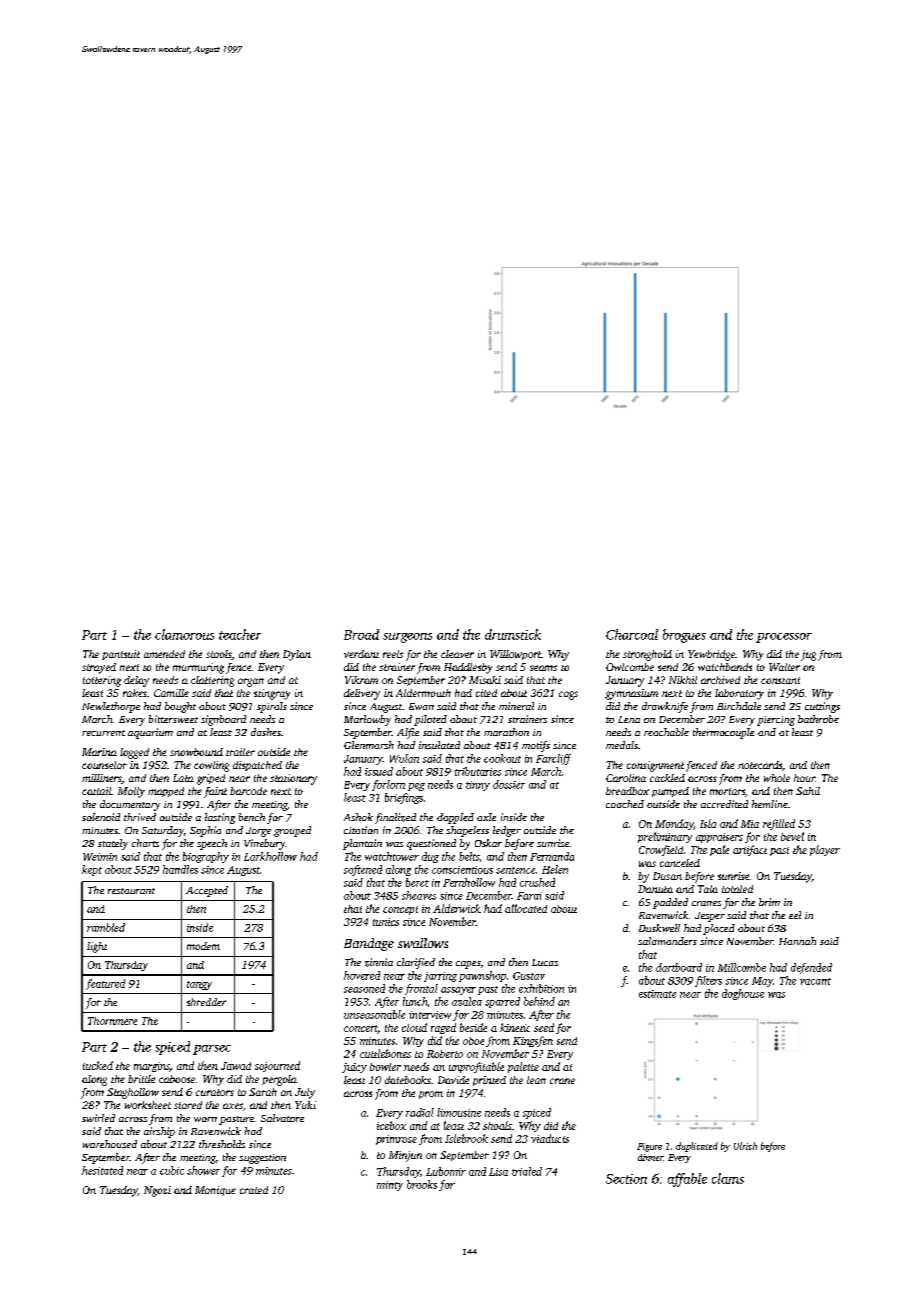  I want to click on filters, so click(708, 981).
